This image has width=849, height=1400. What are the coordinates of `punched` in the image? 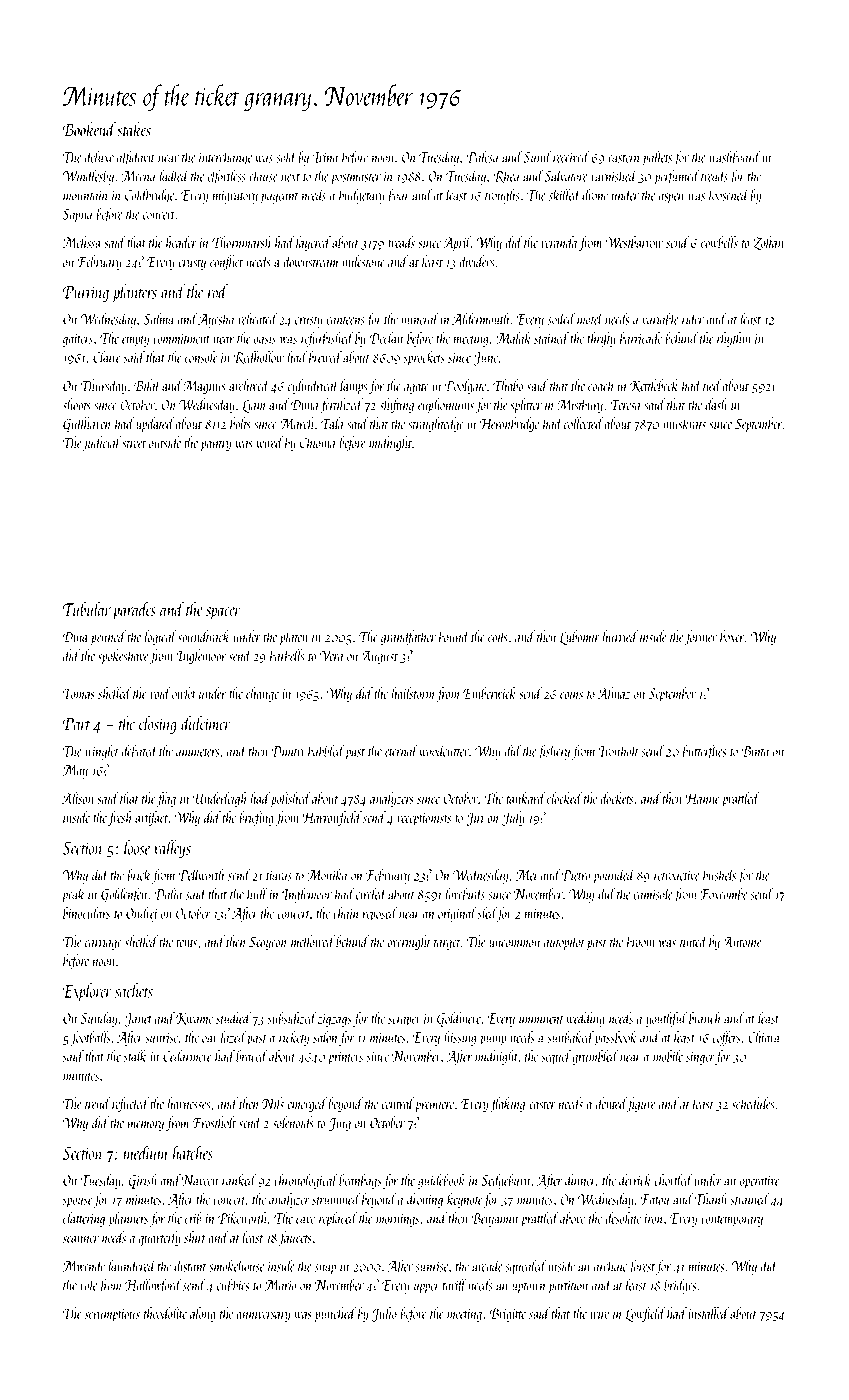 It's located at (335, 1314).
